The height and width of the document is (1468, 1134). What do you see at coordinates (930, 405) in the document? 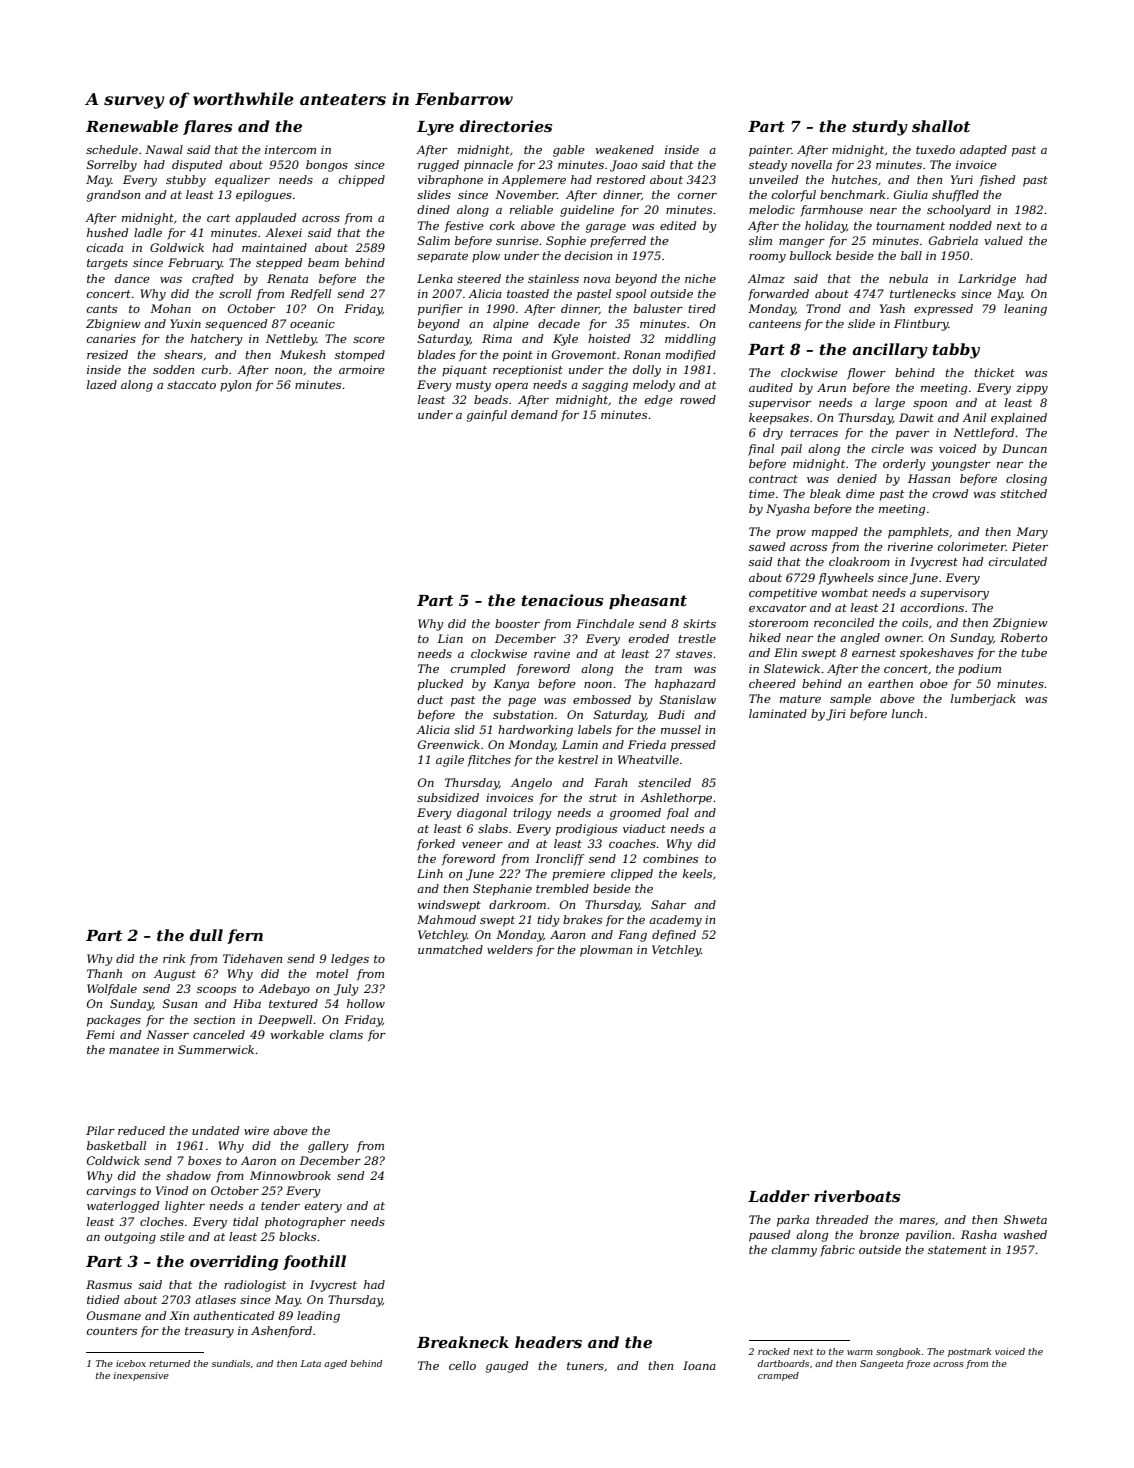
I see `spoon` at bounding box center [930, 405].
